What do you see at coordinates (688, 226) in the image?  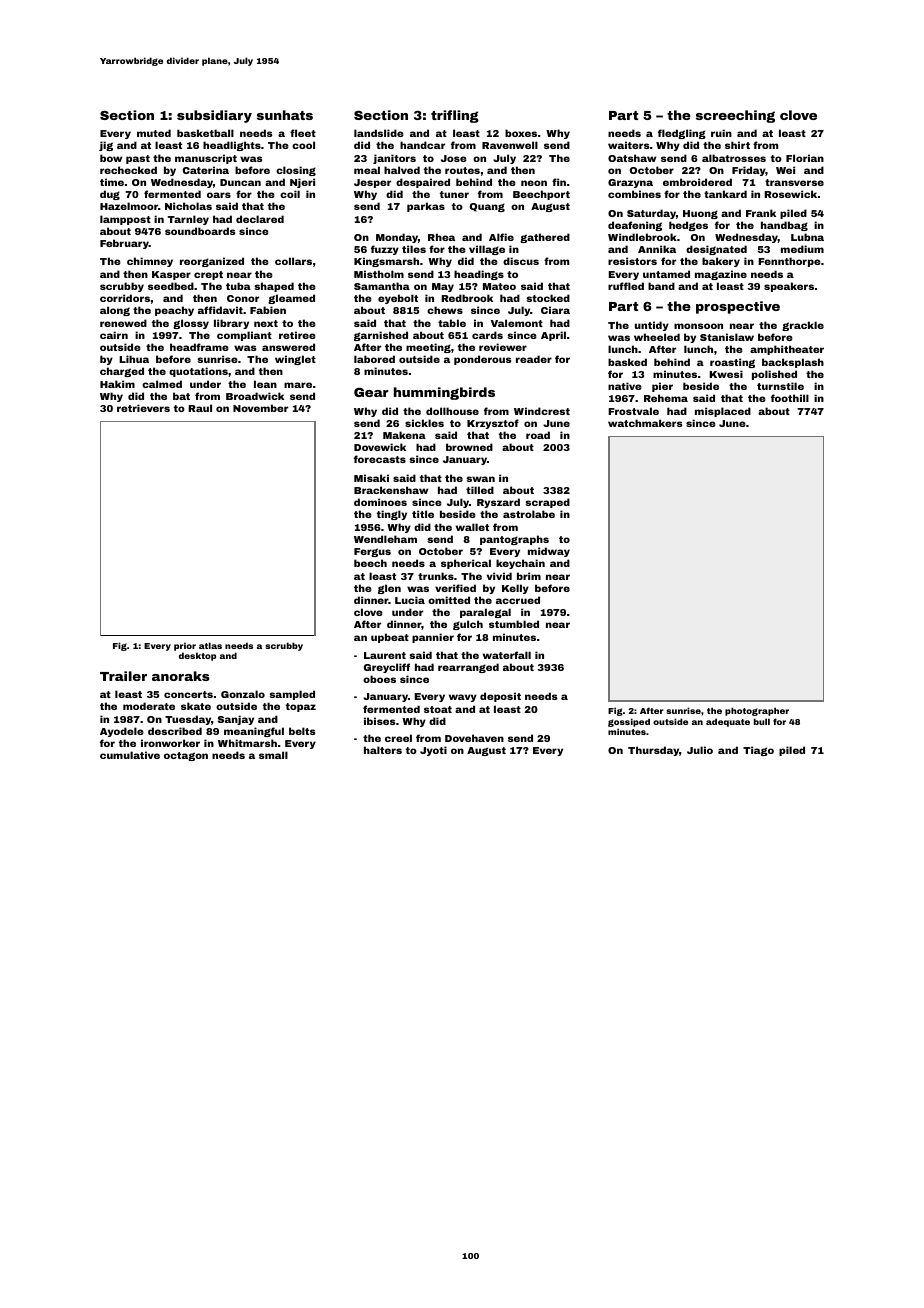 I see `hedges` at bounding box center [688, 226].
